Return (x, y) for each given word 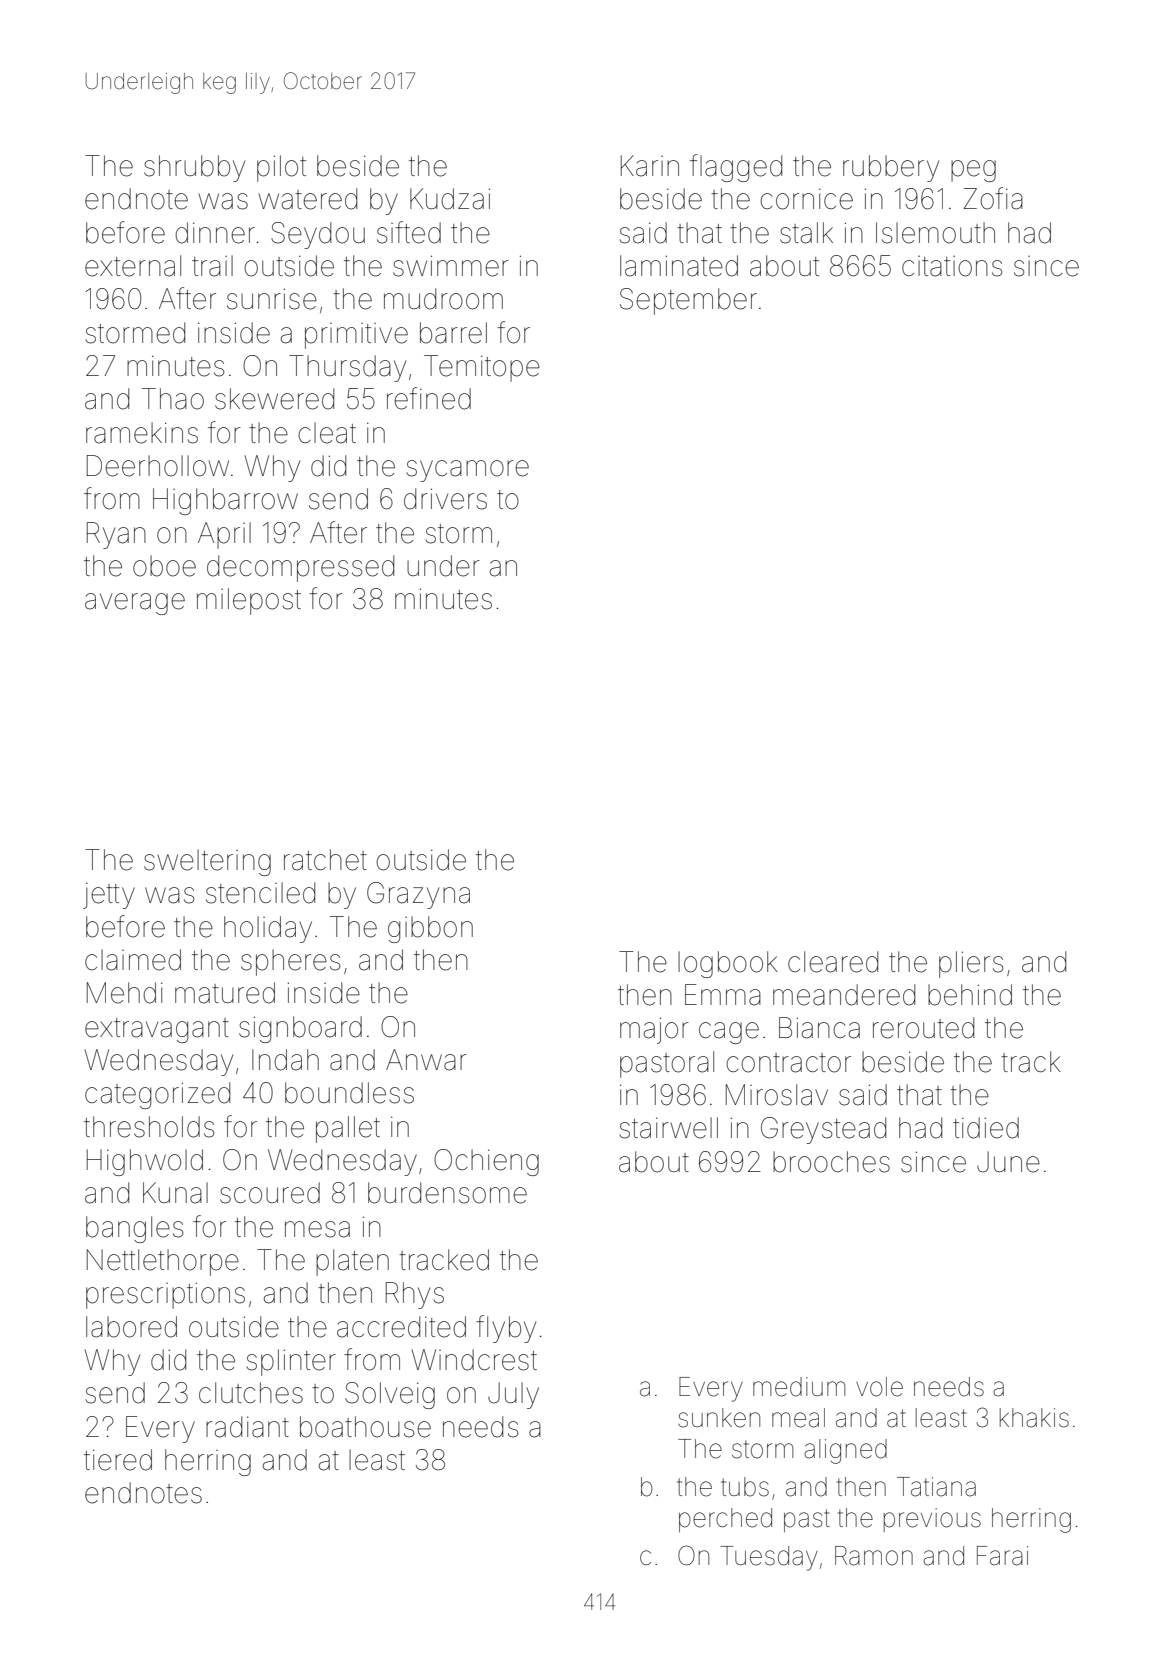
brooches (831, 1162)
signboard (300, 1029)
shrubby (194, 168)
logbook (728, 964)
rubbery (891, 168)
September (688, 301)
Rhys (415, 1295)
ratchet (325, 860)
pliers (971, 964)
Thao (173, 399)
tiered (118, 1460)
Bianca (819, 1028)
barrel (453, 333)
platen (352, 1262)
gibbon (430, 929)
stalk (806, 233)
